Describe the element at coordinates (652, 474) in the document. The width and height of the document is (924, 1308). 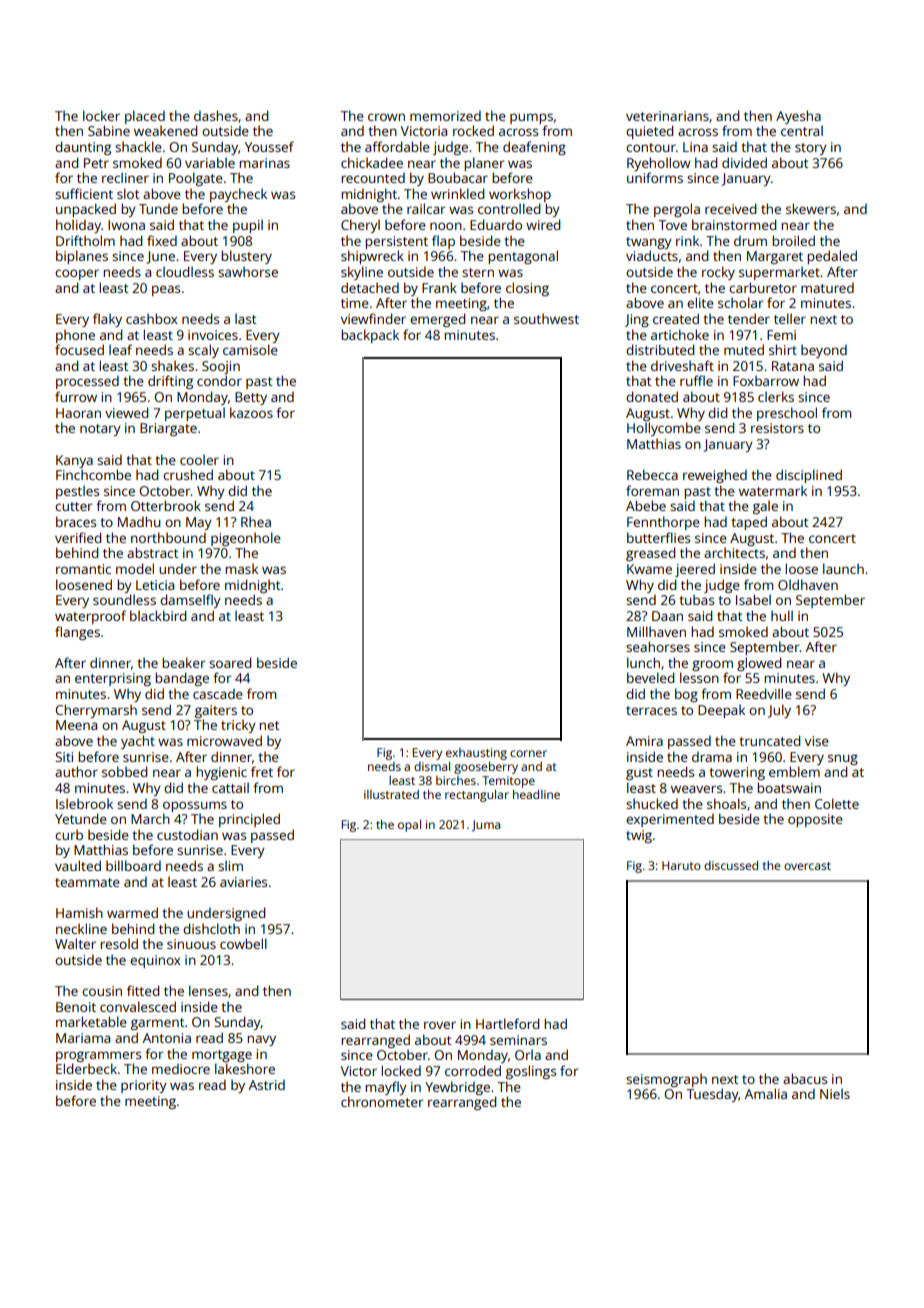
I see `Rebecca` at that location.
